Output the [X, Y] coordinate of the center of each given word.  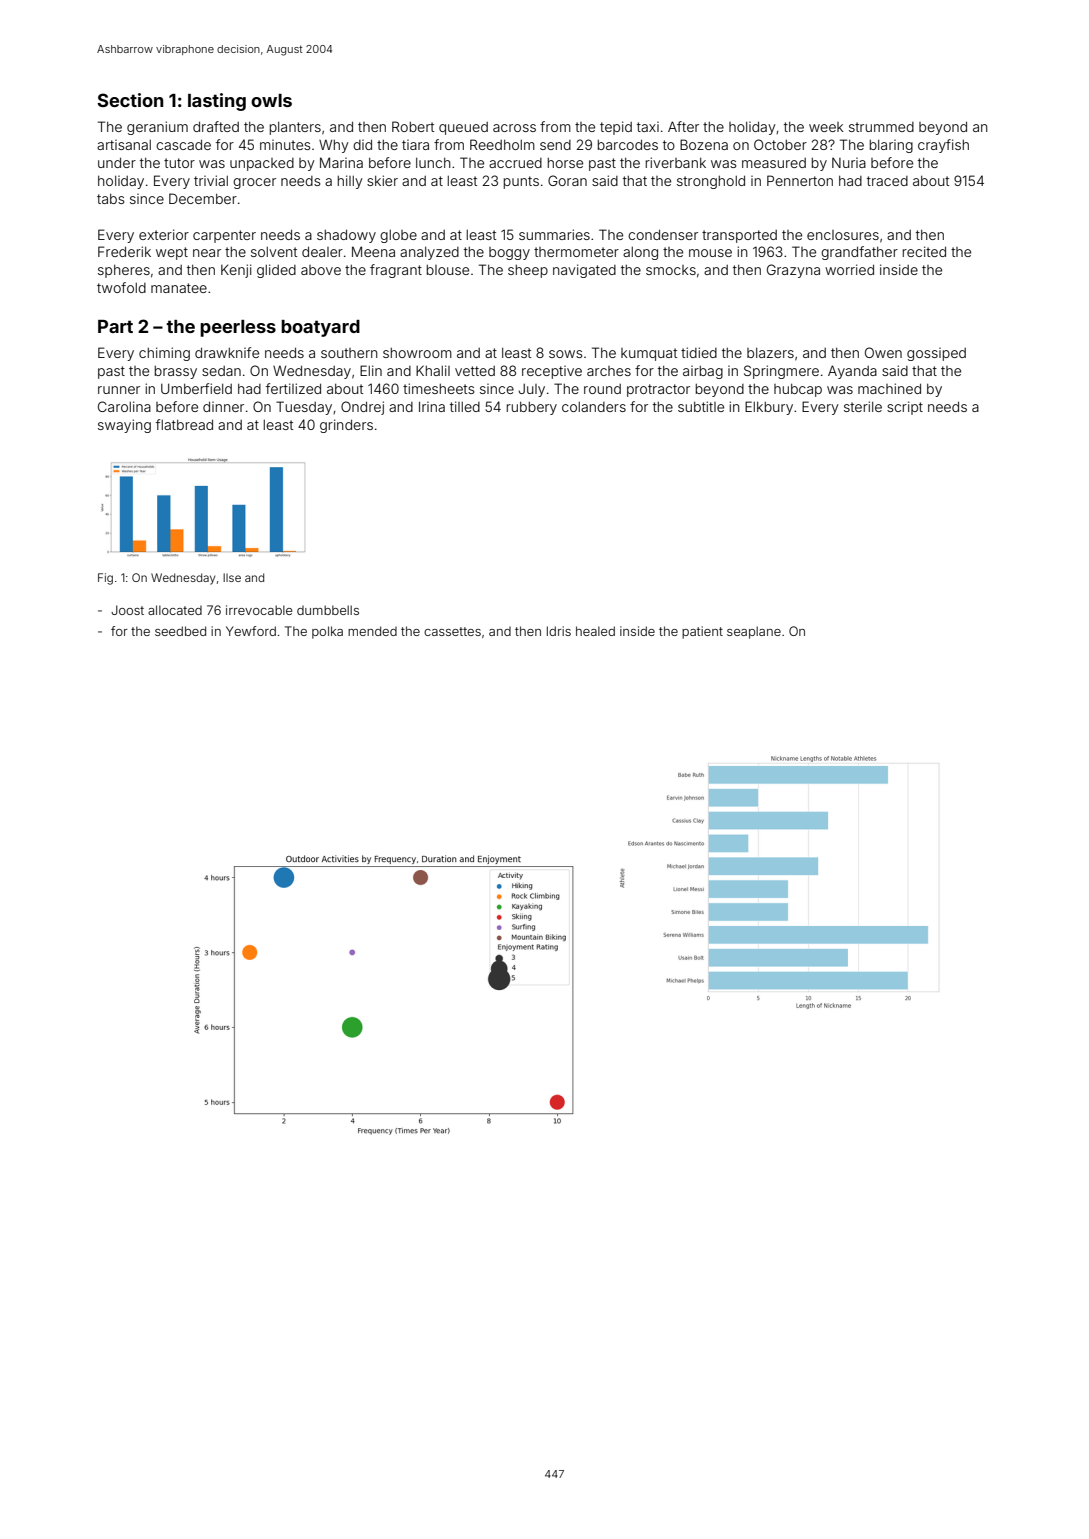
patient [702, 632]
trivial [211, 180]
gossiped [936, 354]
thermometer [576, 252]
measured [774, 163]
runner [119, 390]
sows [565, 354]
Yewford [251, 631]
